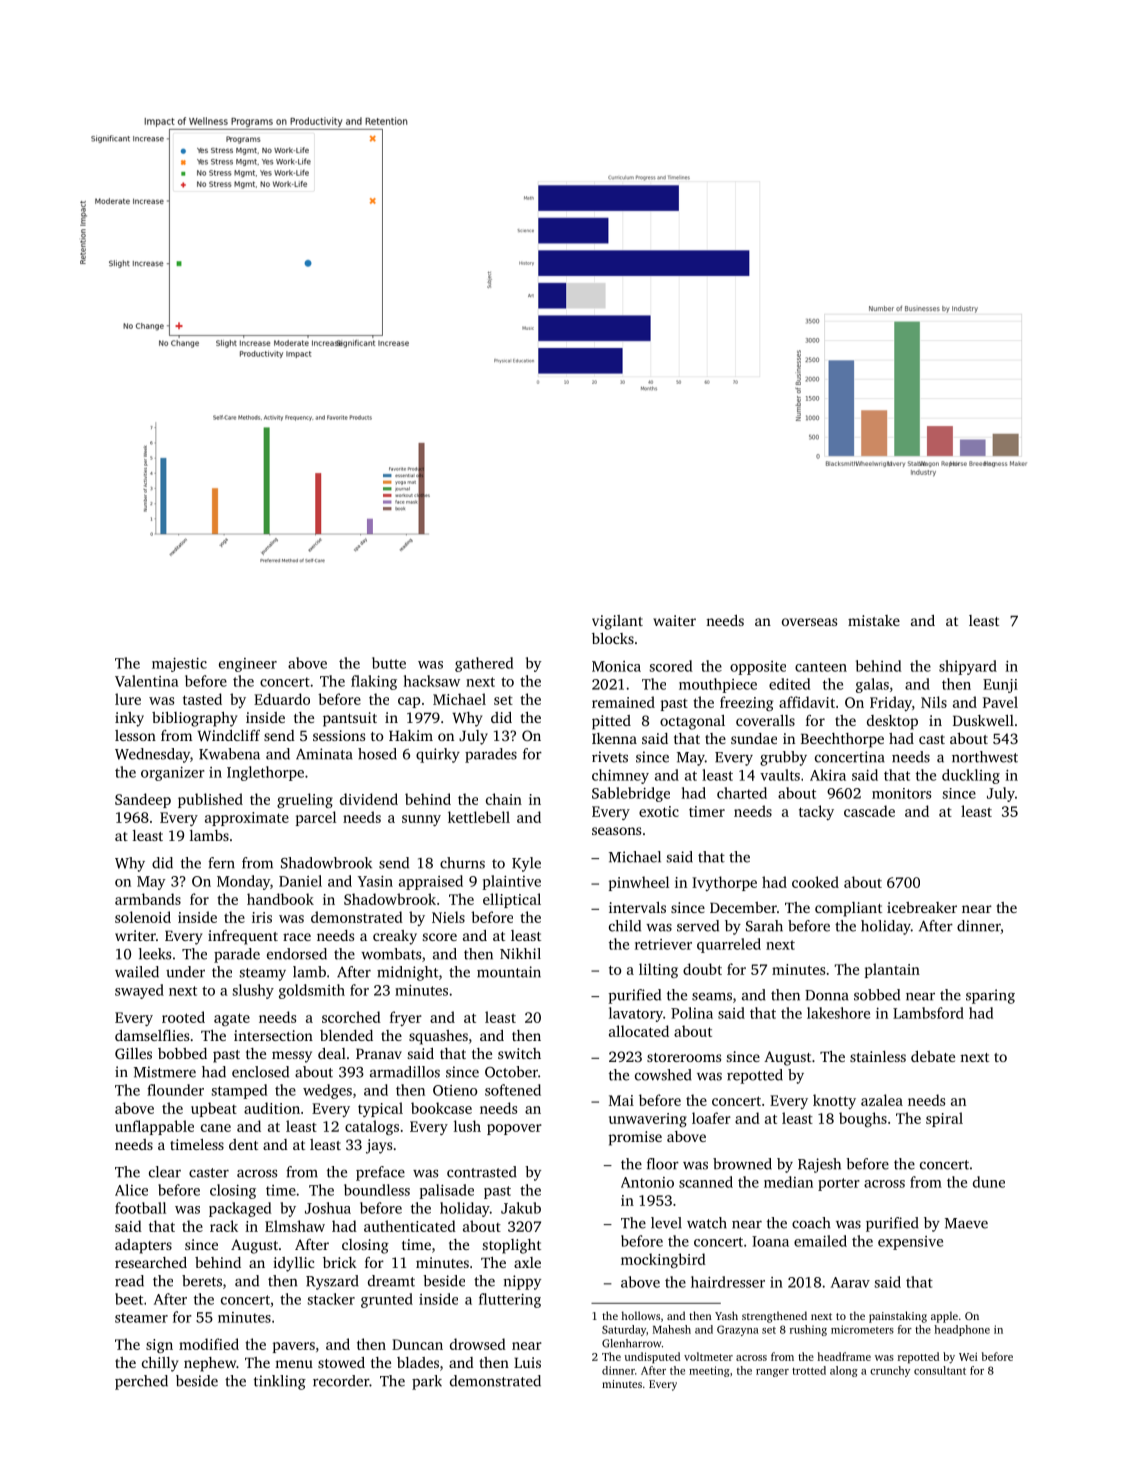 The width and height of the screenshot is (1133, 1466). I want to click on consultant, so click(940, 1370).
